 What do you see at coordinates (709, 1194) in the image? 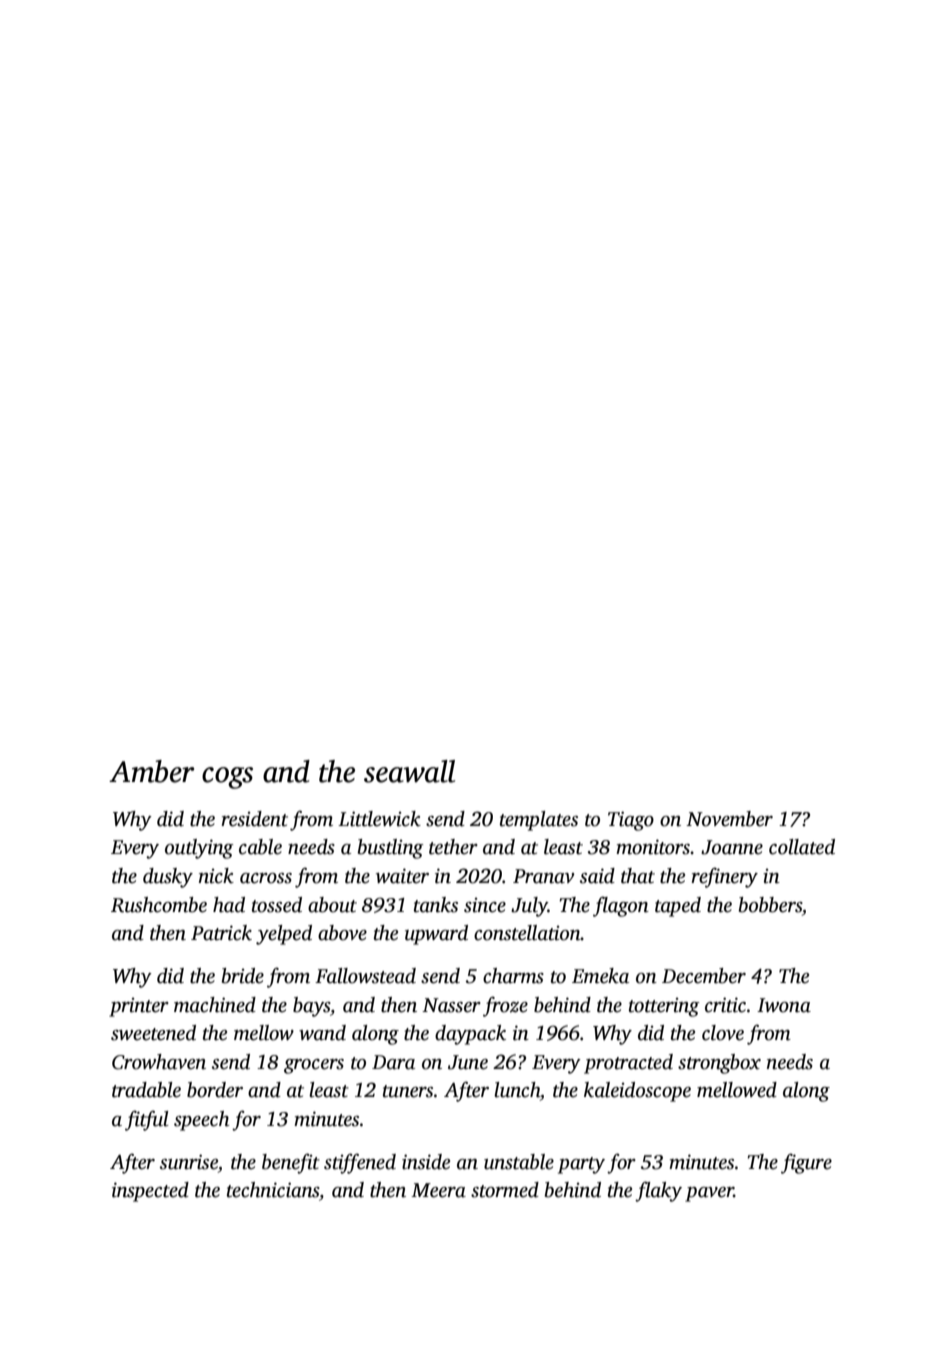
I see `paver` at bounding box center [709, 1194].
